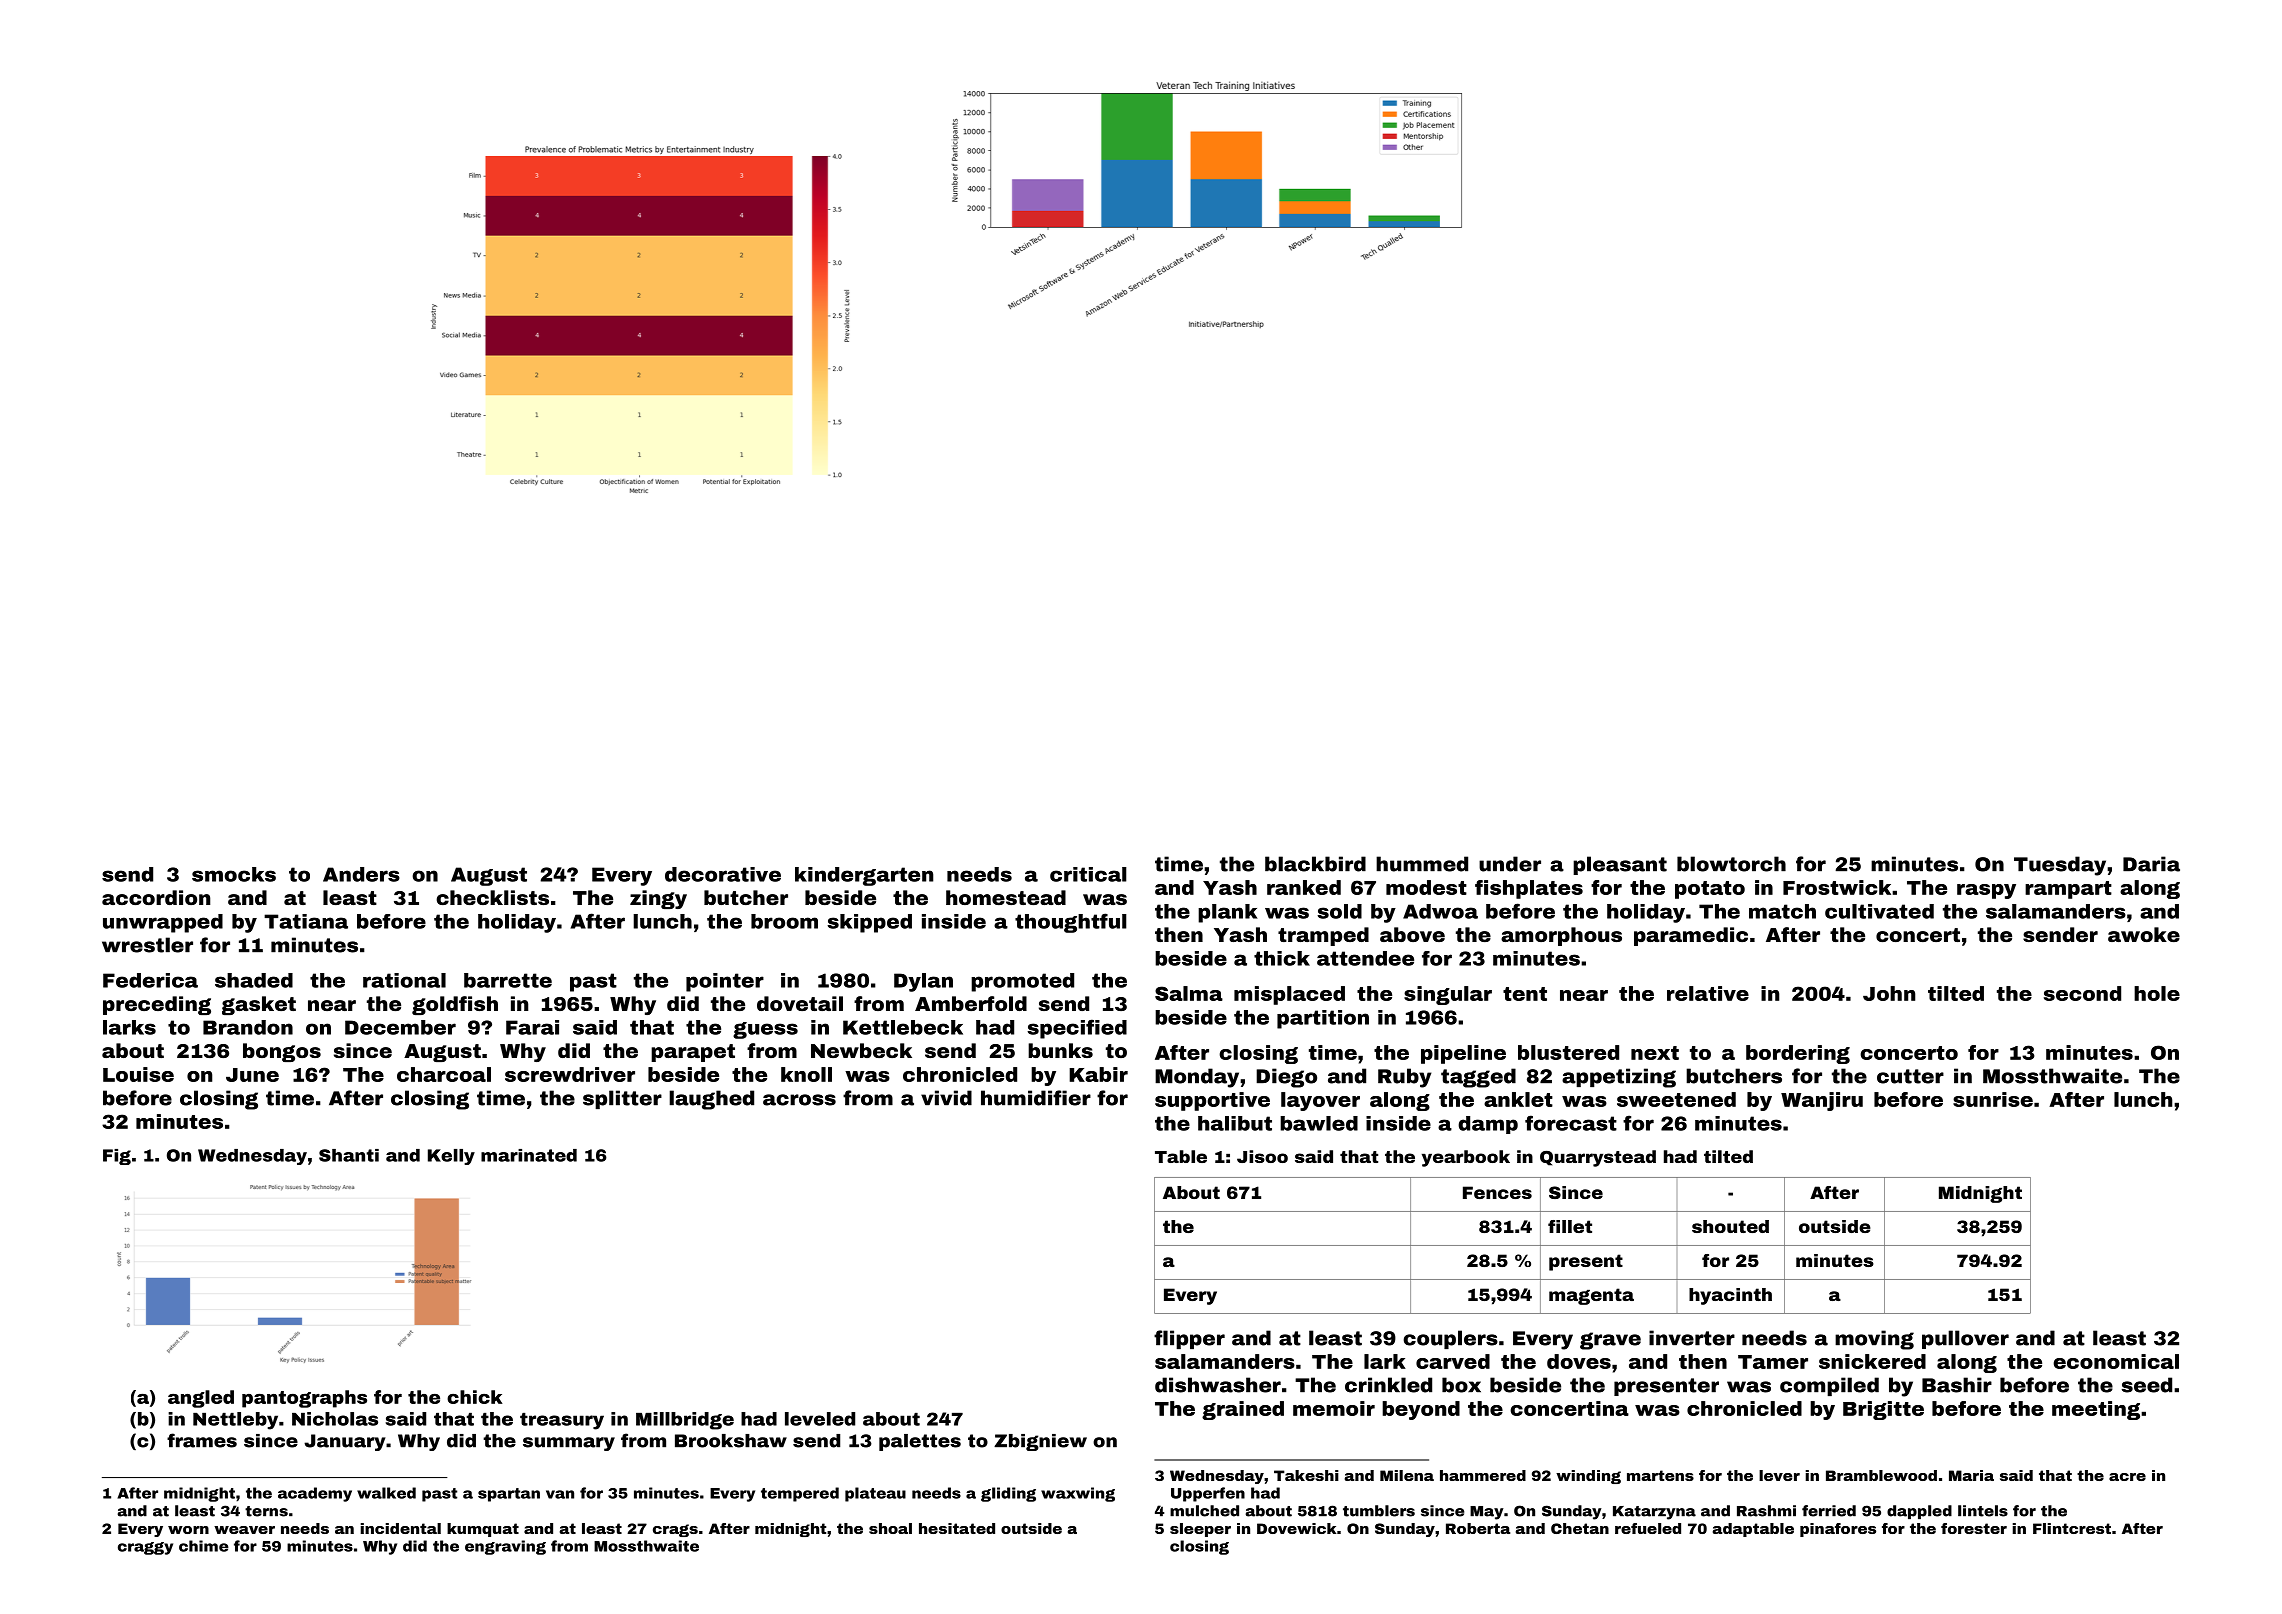 The width and height of the page is (2282, 1614). Describe the element at coordinates (1883, 1410) in the page. I see `Brigitte` at that location.
